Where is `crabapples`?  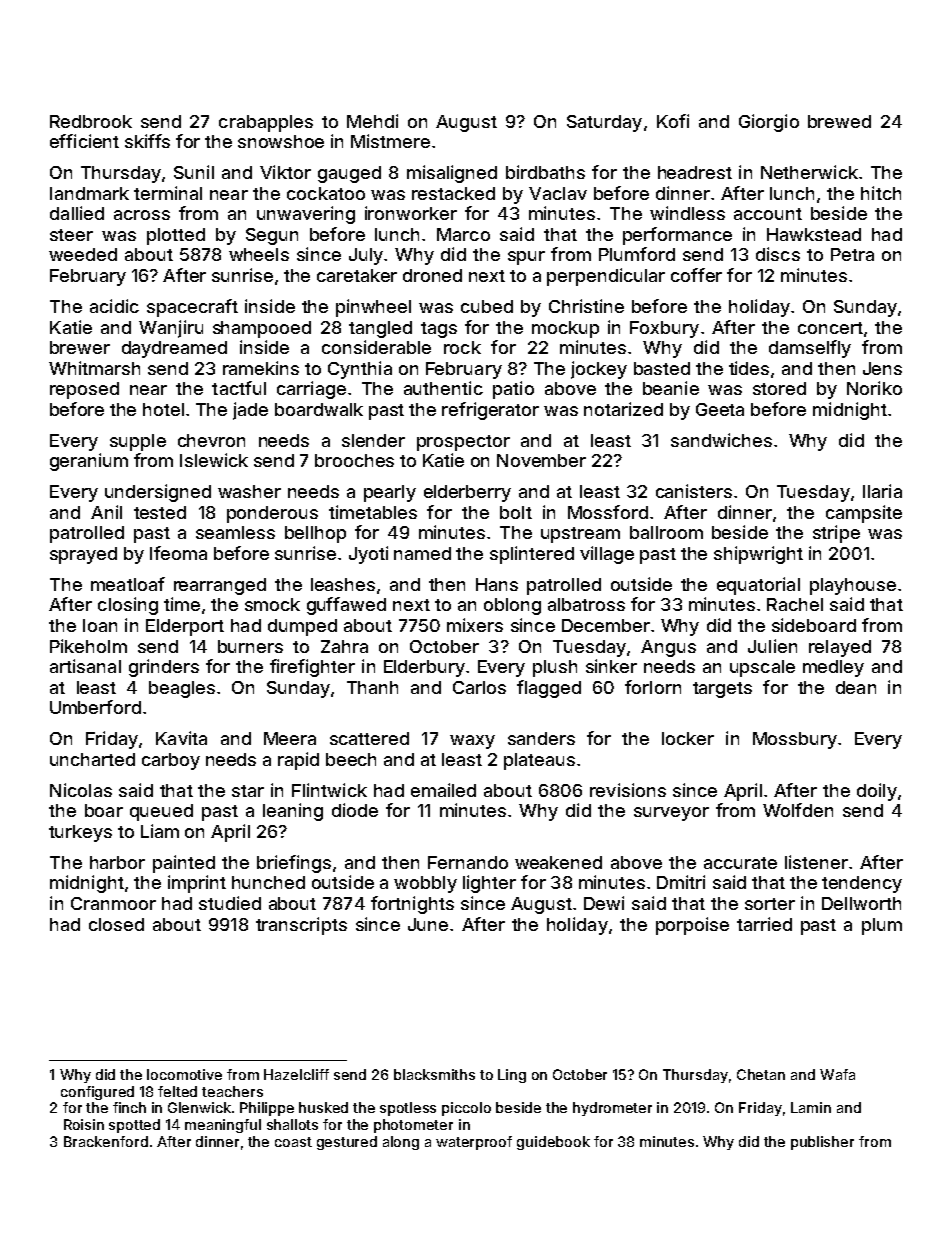
crabapples is located at coordinates (266, 123).
